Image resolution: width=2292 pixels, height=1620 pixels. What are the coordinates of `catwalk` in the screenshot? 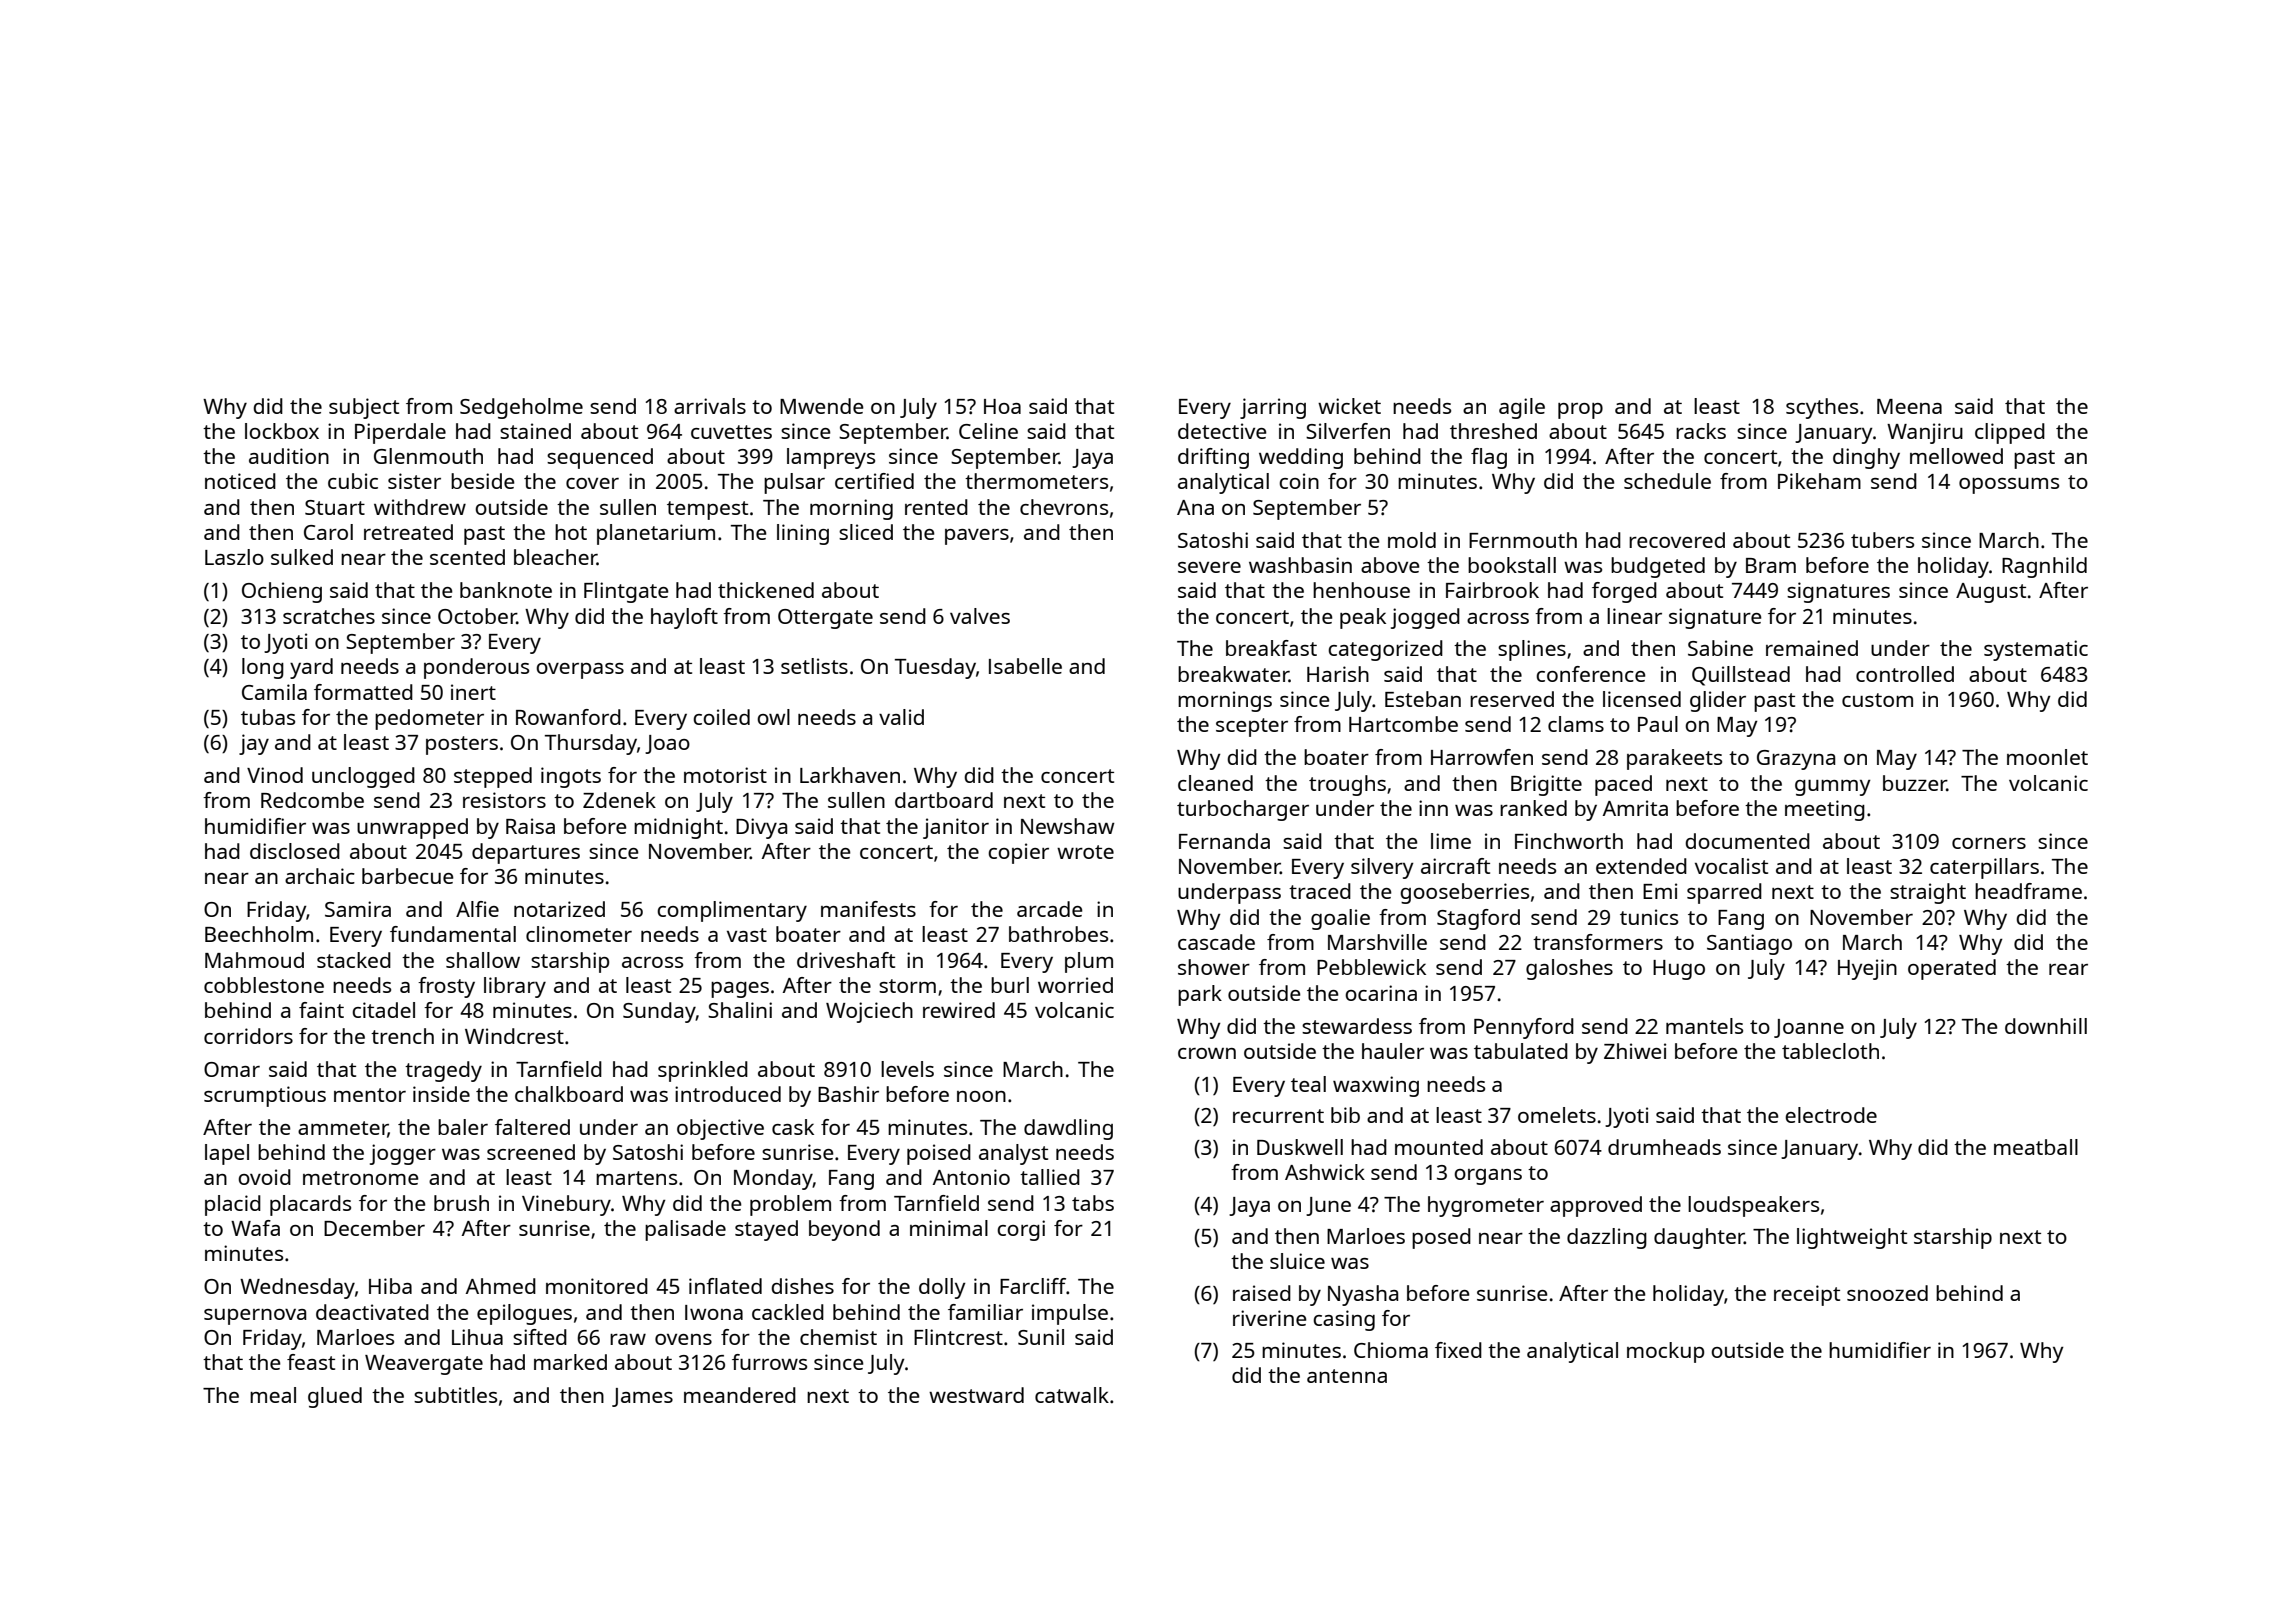 It's located at (1072, 1395).
